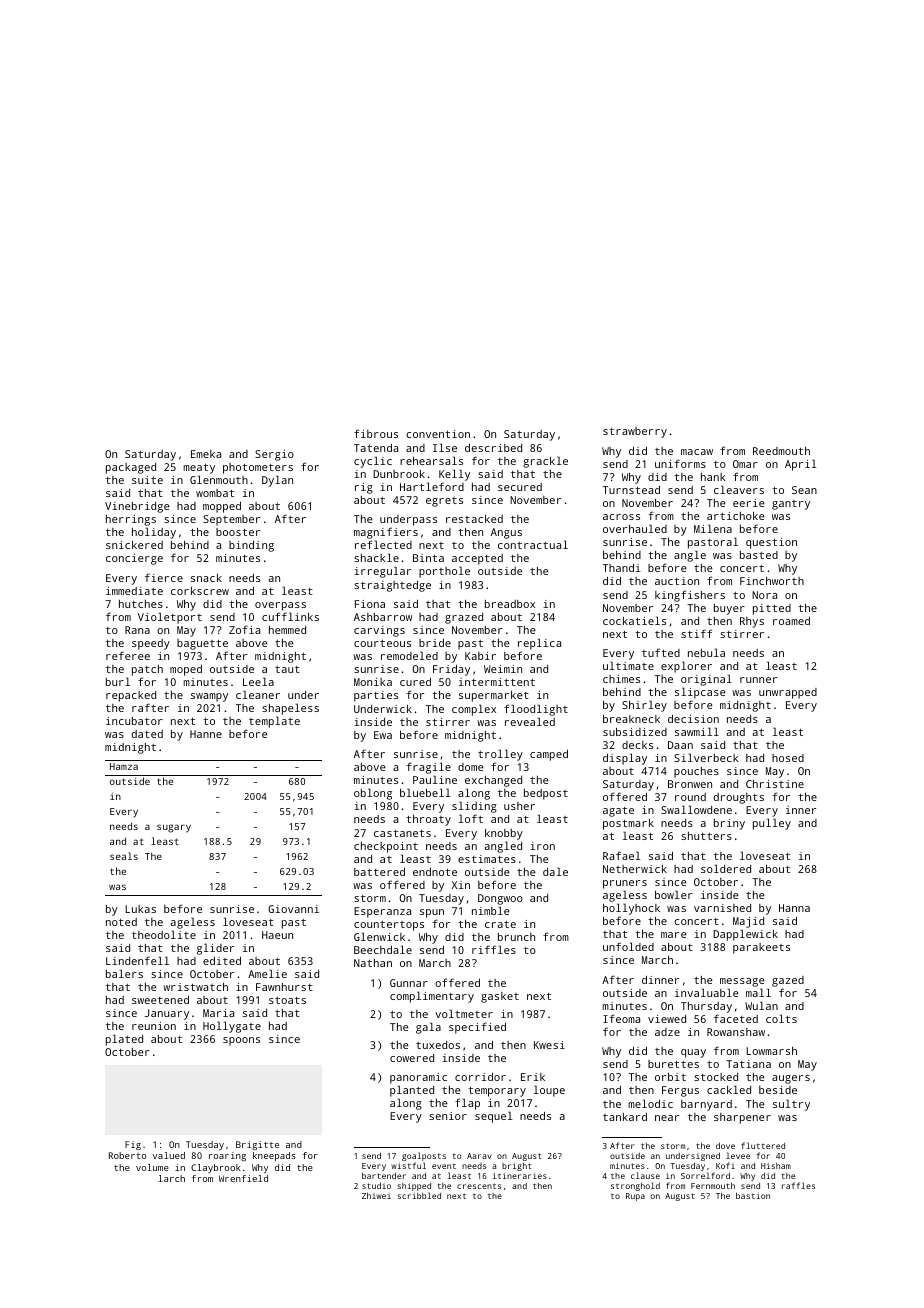 The width and height of the page is (924, 1308). Describe the element at coordinates (383, 617) in the page. I see `Ashbarrow` at that location.
